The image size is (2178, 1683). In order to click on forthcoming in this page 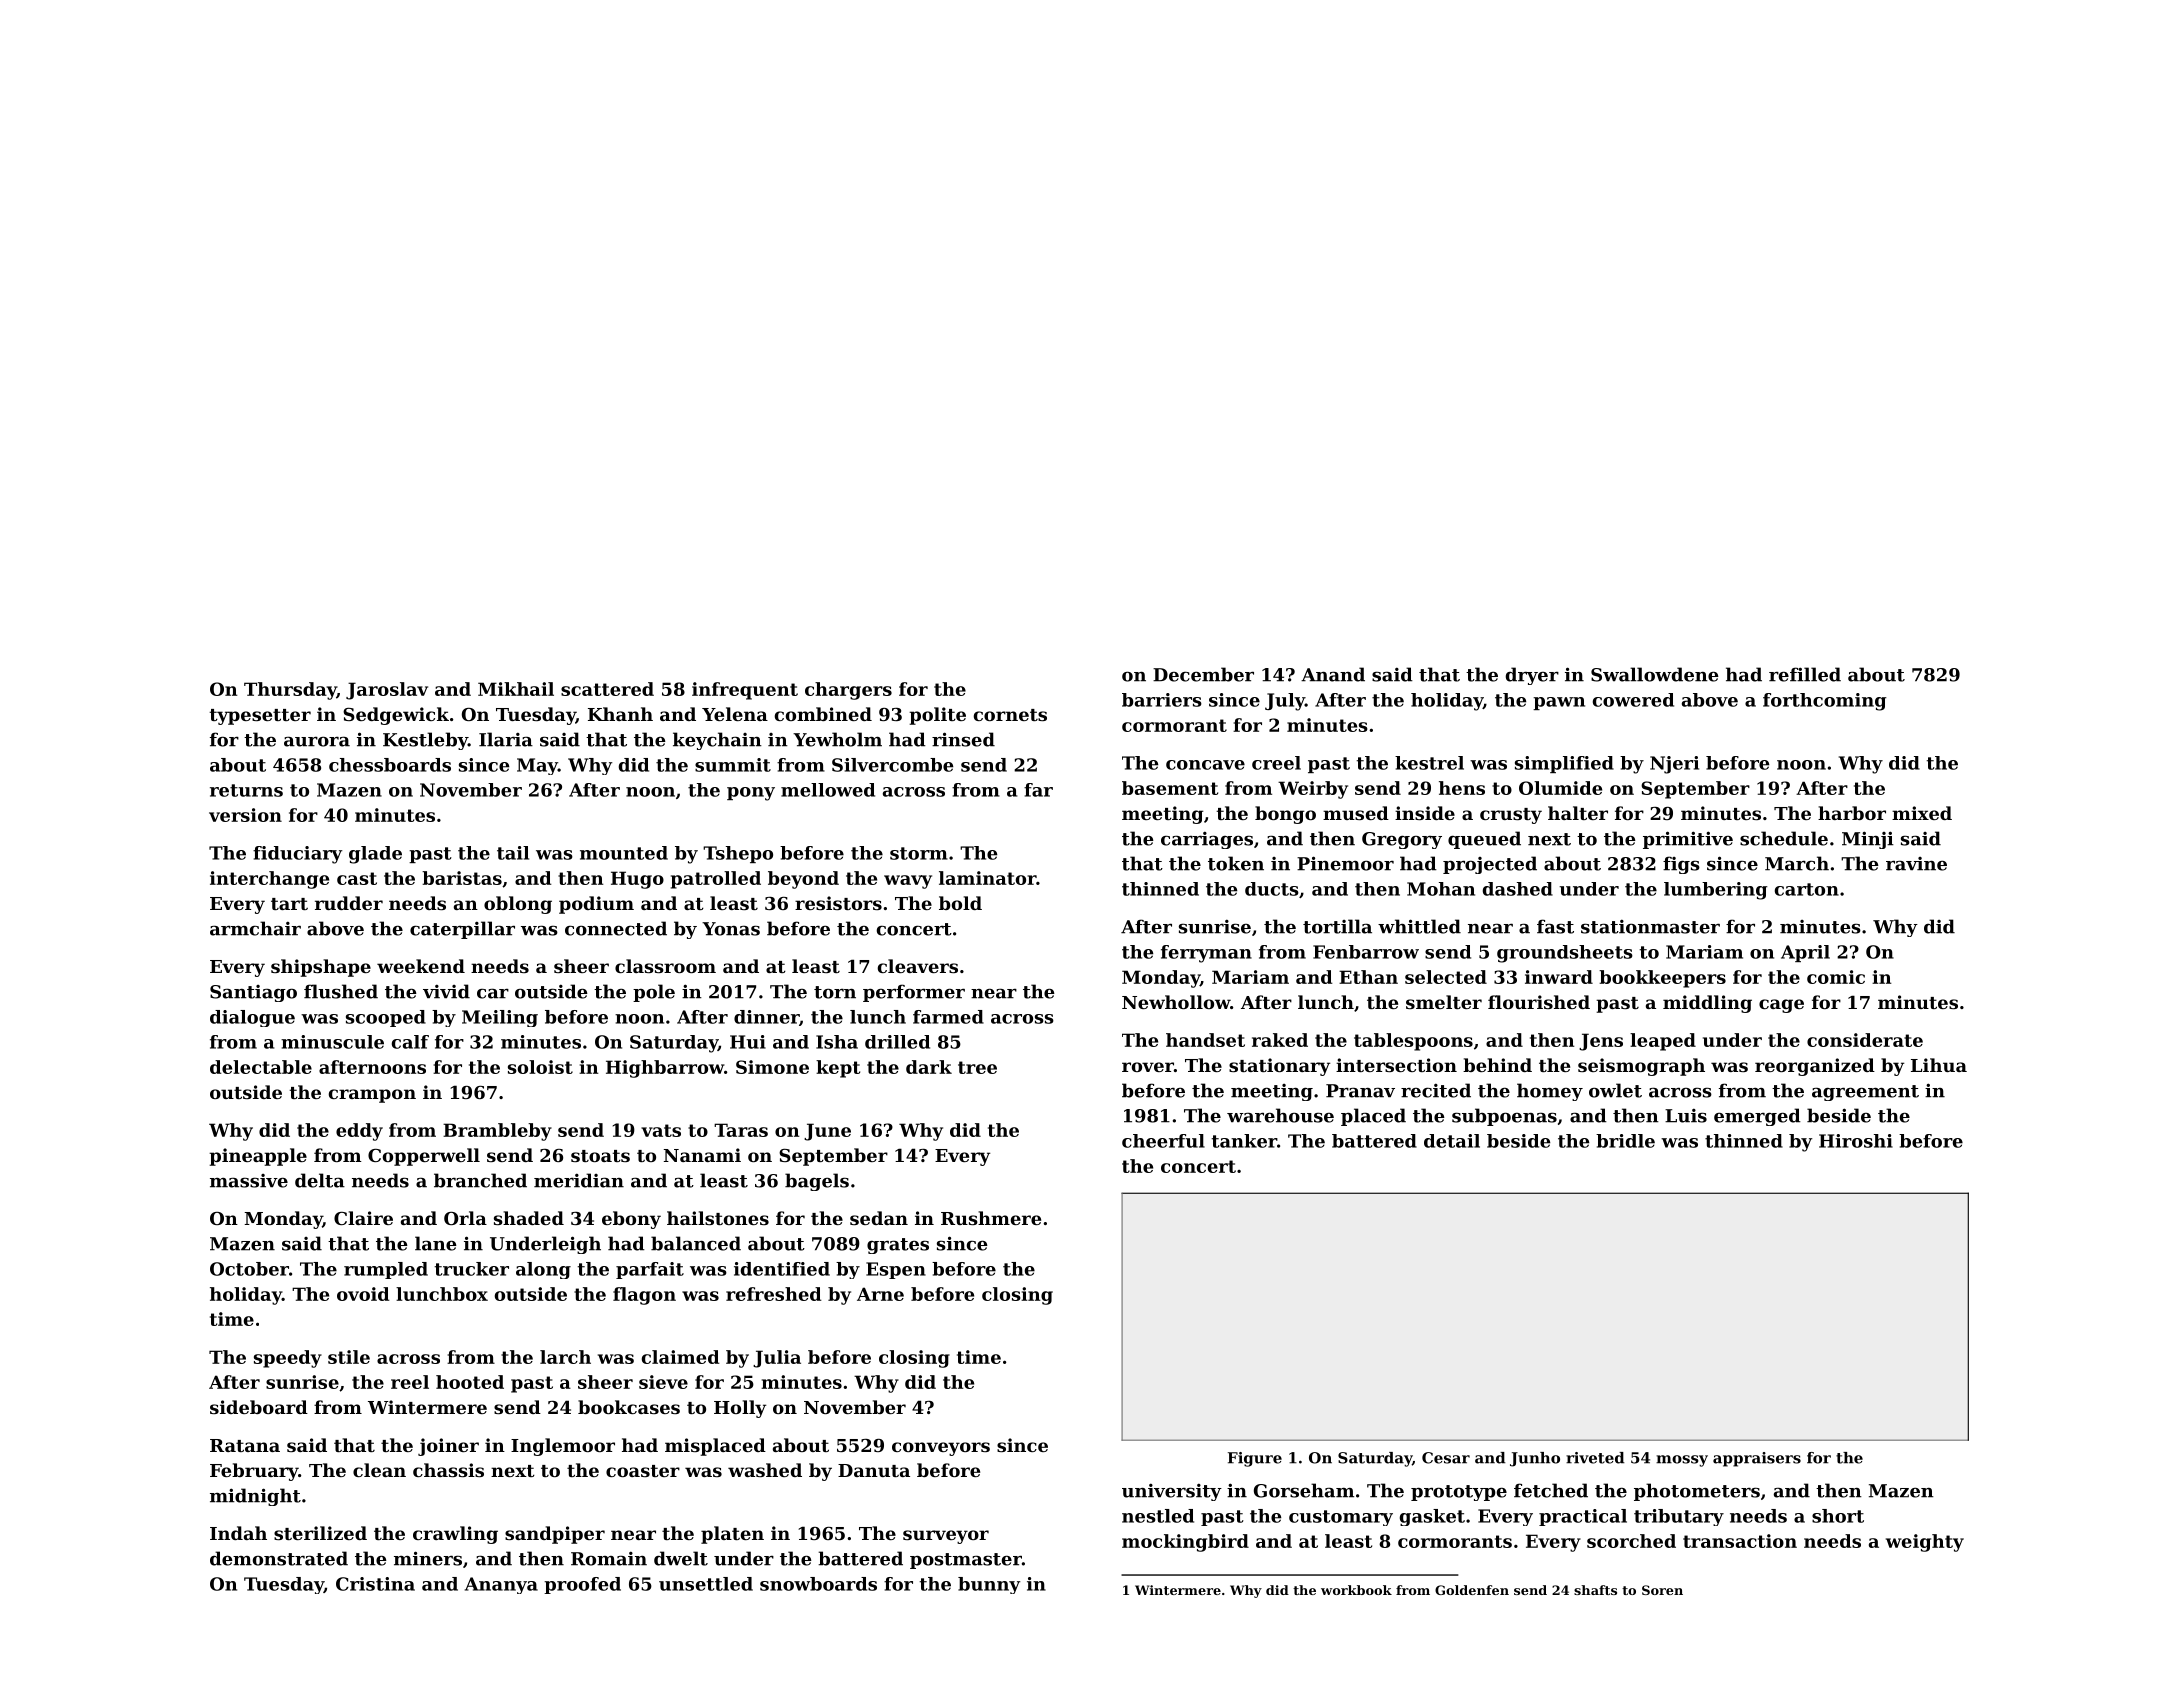, I will do `click(1825, 702)`.
